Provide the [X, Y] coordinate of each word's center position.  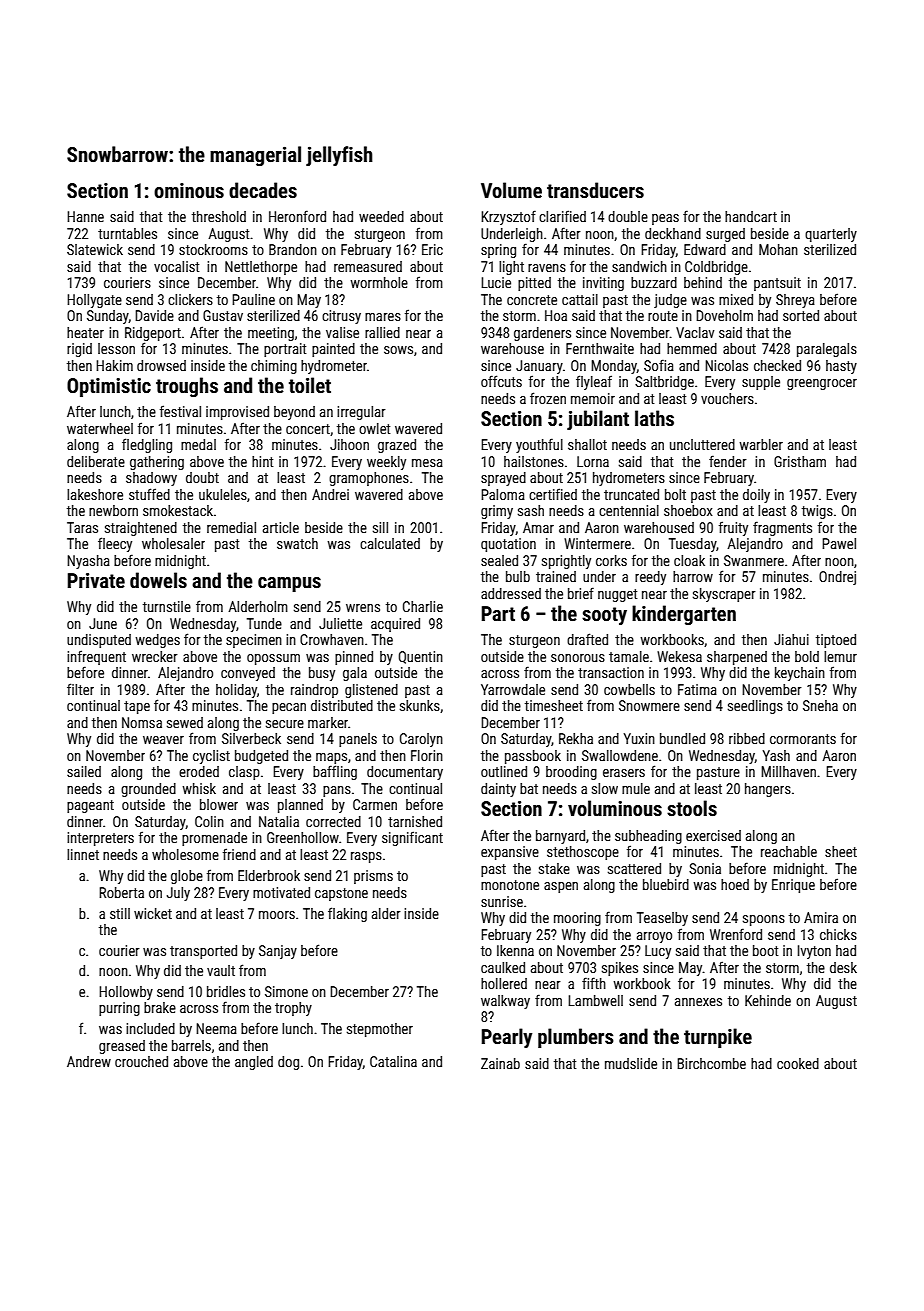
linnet [83, 854]
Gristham [800, 461]
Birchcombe [711, 1063]
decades [263, 190]
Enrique [793, 886]
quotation [508, 545]
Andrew [89, 1061]
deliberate [96, 461]
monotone [510, 885]
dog [288, 1063]
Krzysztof [508, 217]
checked [777, 365]
